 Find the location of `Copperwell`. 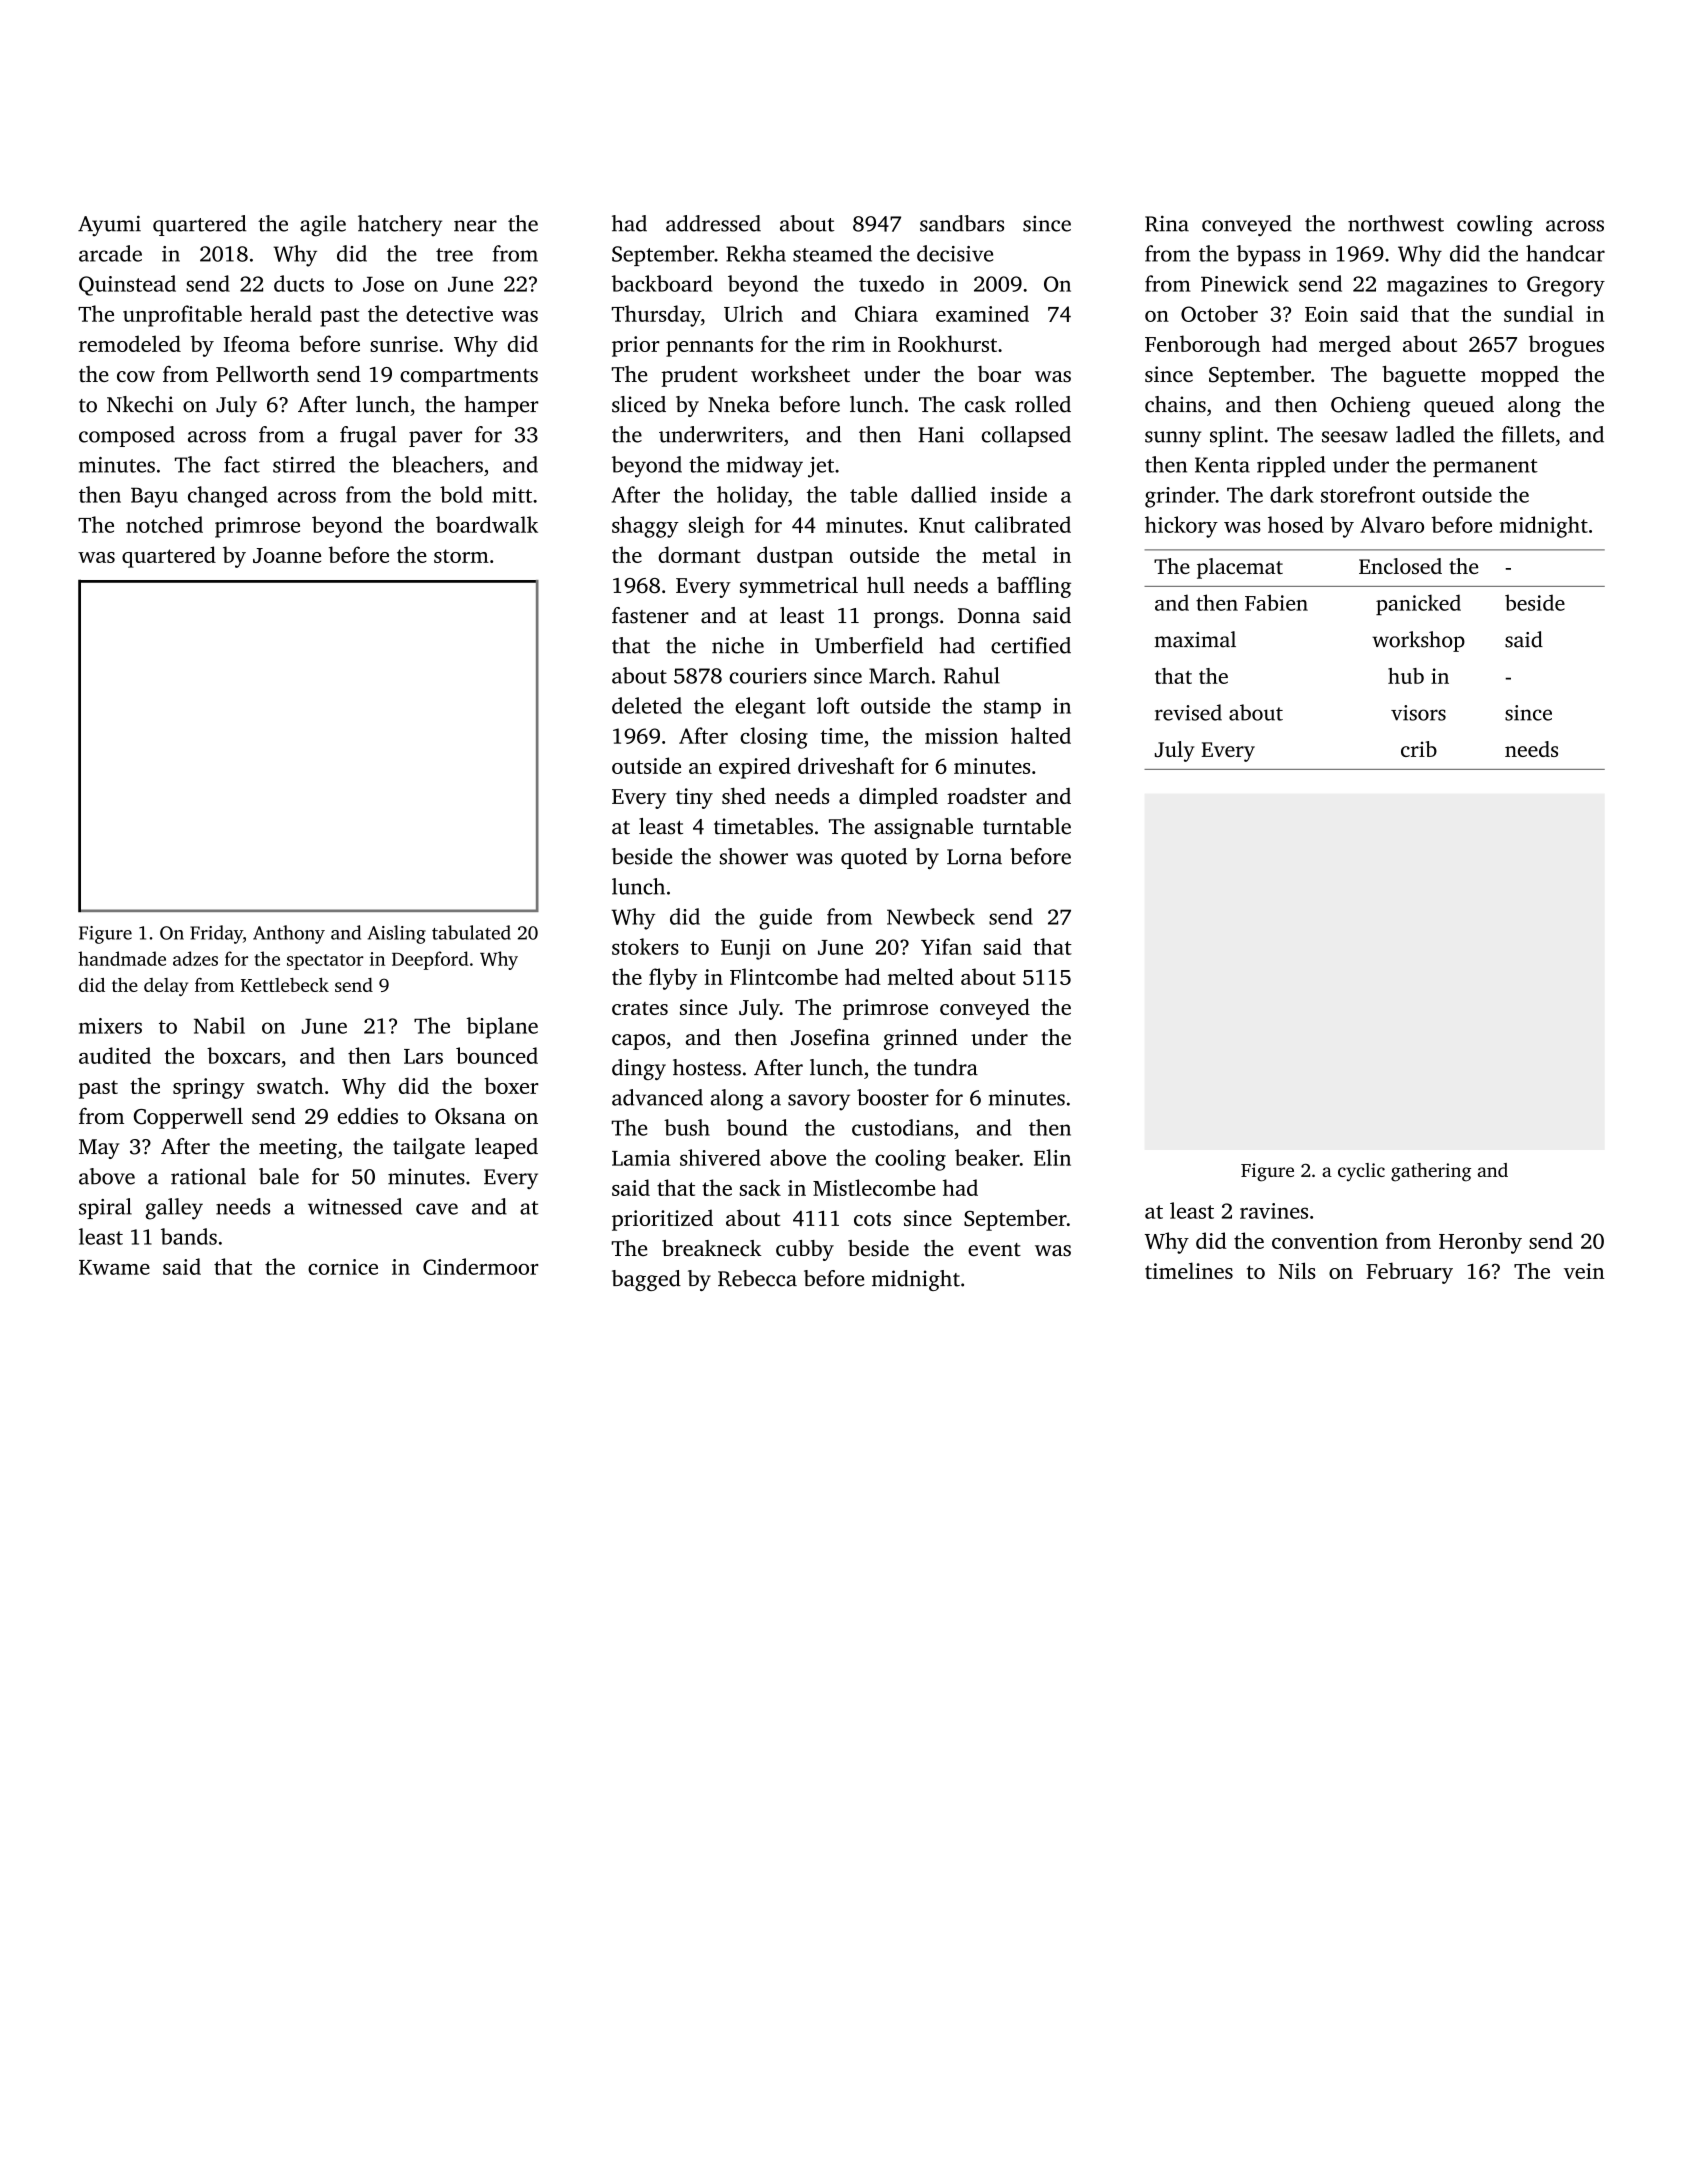

Copperwell is located at coordinates (188, 1118).
